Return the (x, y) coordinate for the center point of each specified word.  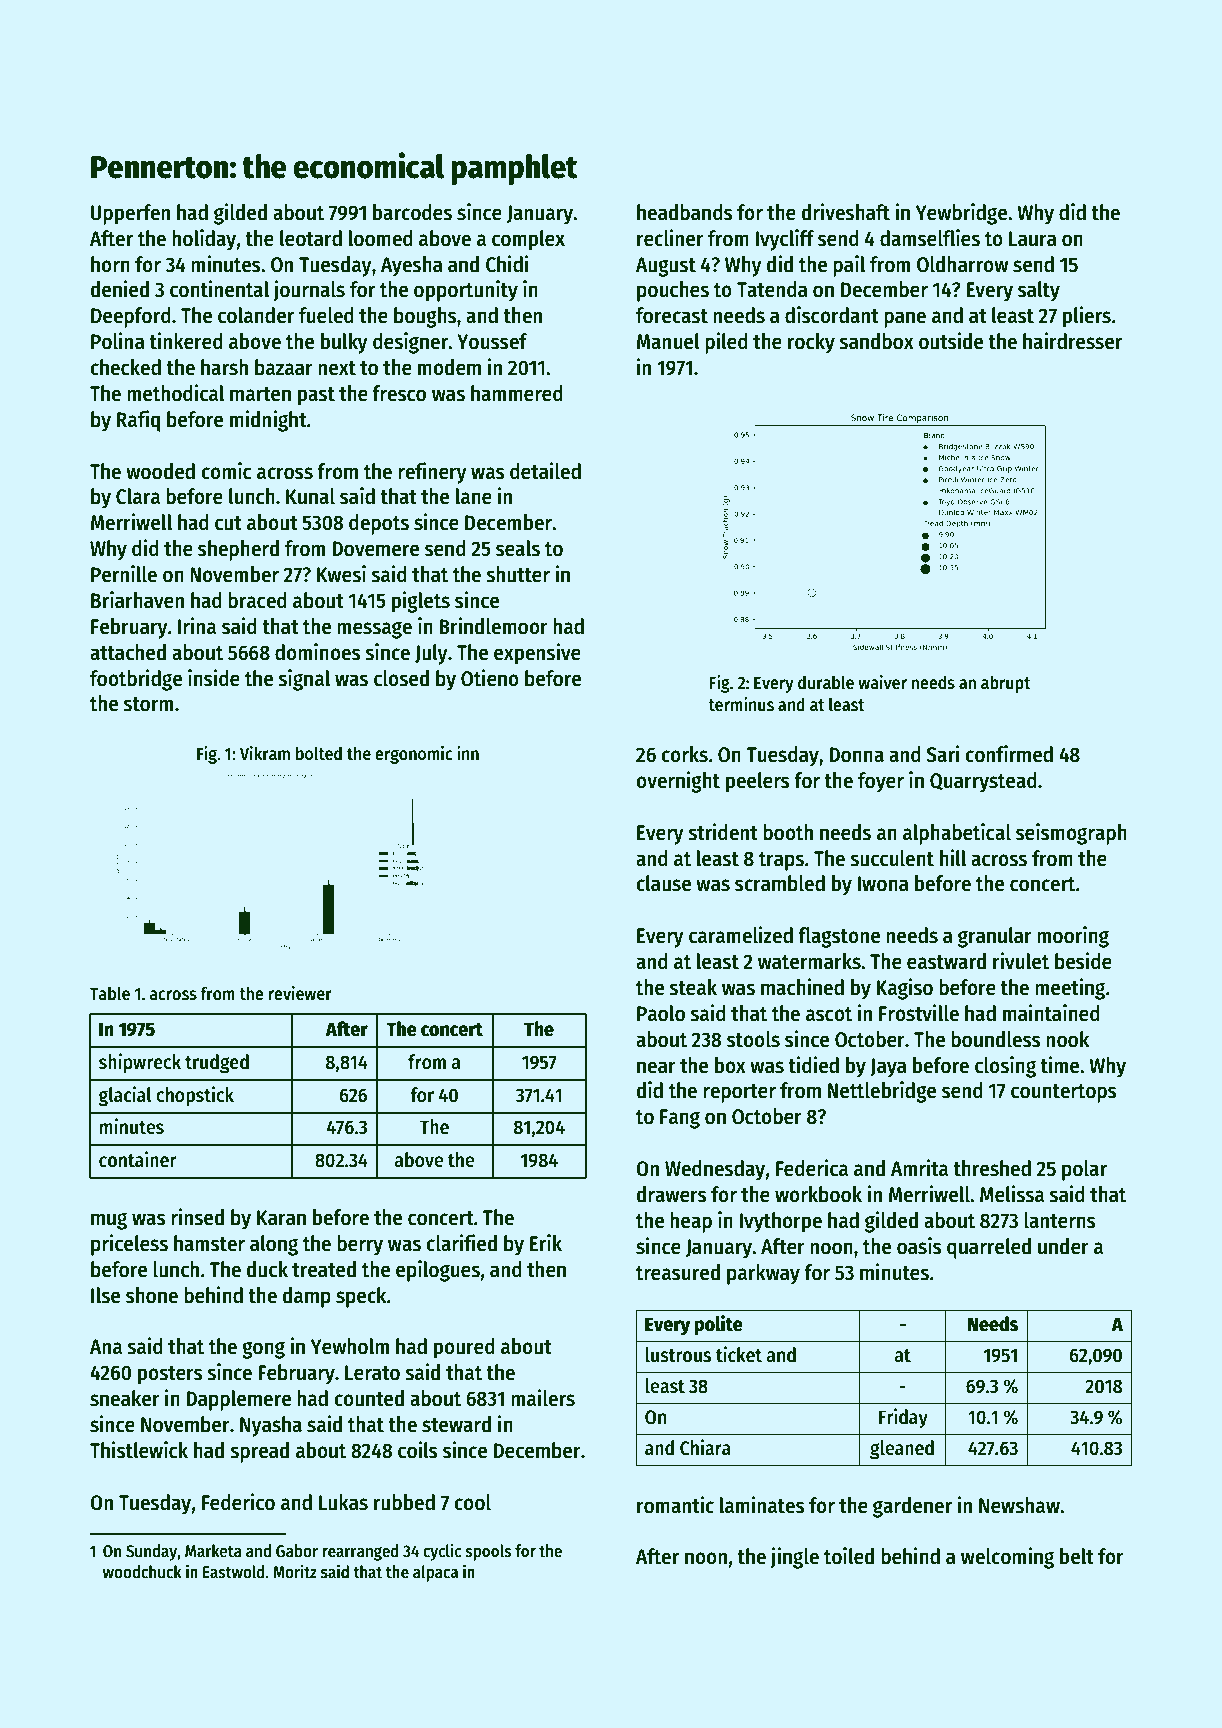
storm (148, 704)
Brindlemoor (493, 626)
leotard (311, 238)
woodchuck (142, 1572)
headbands (685, 212)
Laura (1033, 239)
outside (951, 341)
